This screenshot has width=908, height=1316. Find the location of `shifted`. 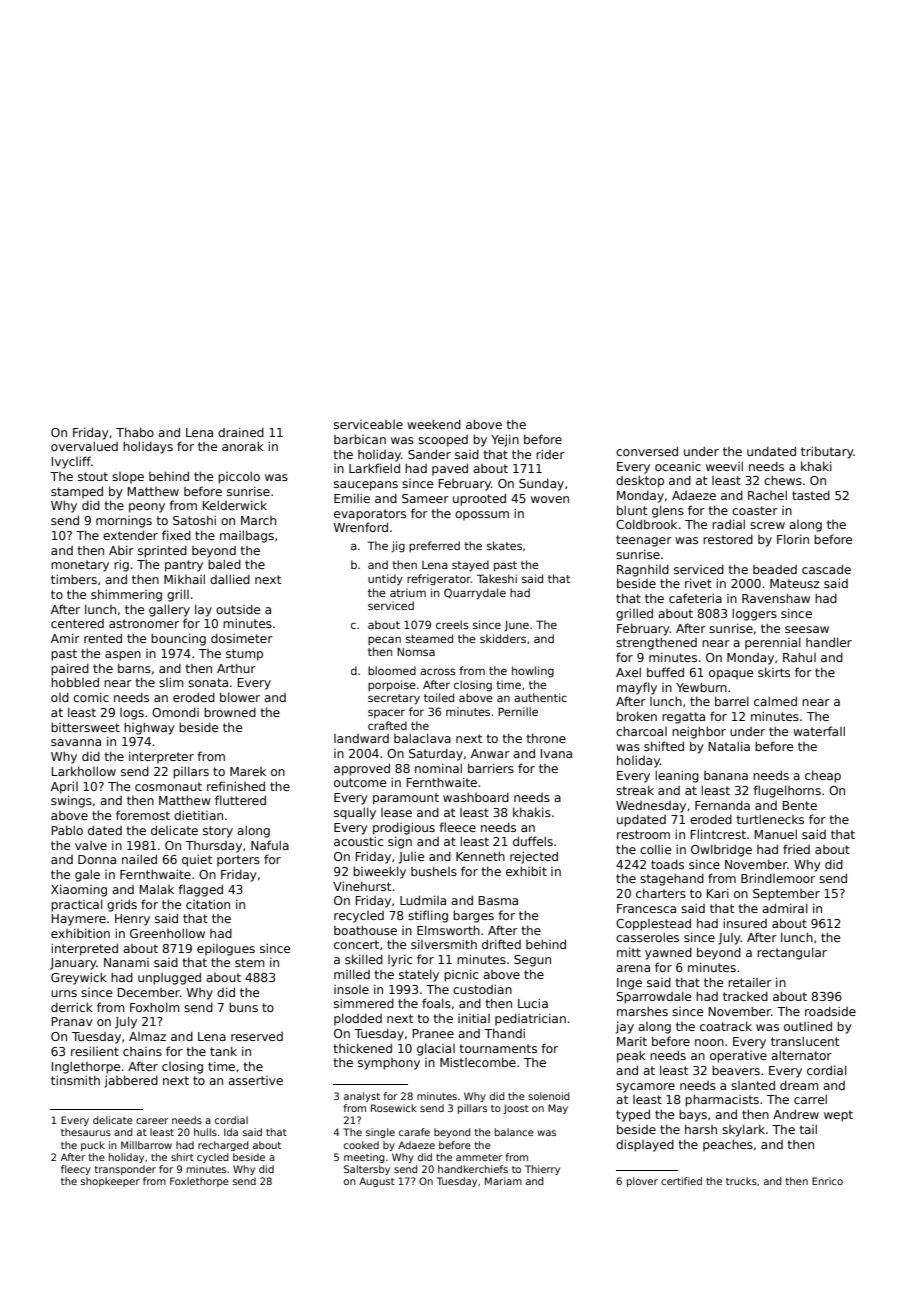

shifted is located at coordinates (664, 746).
